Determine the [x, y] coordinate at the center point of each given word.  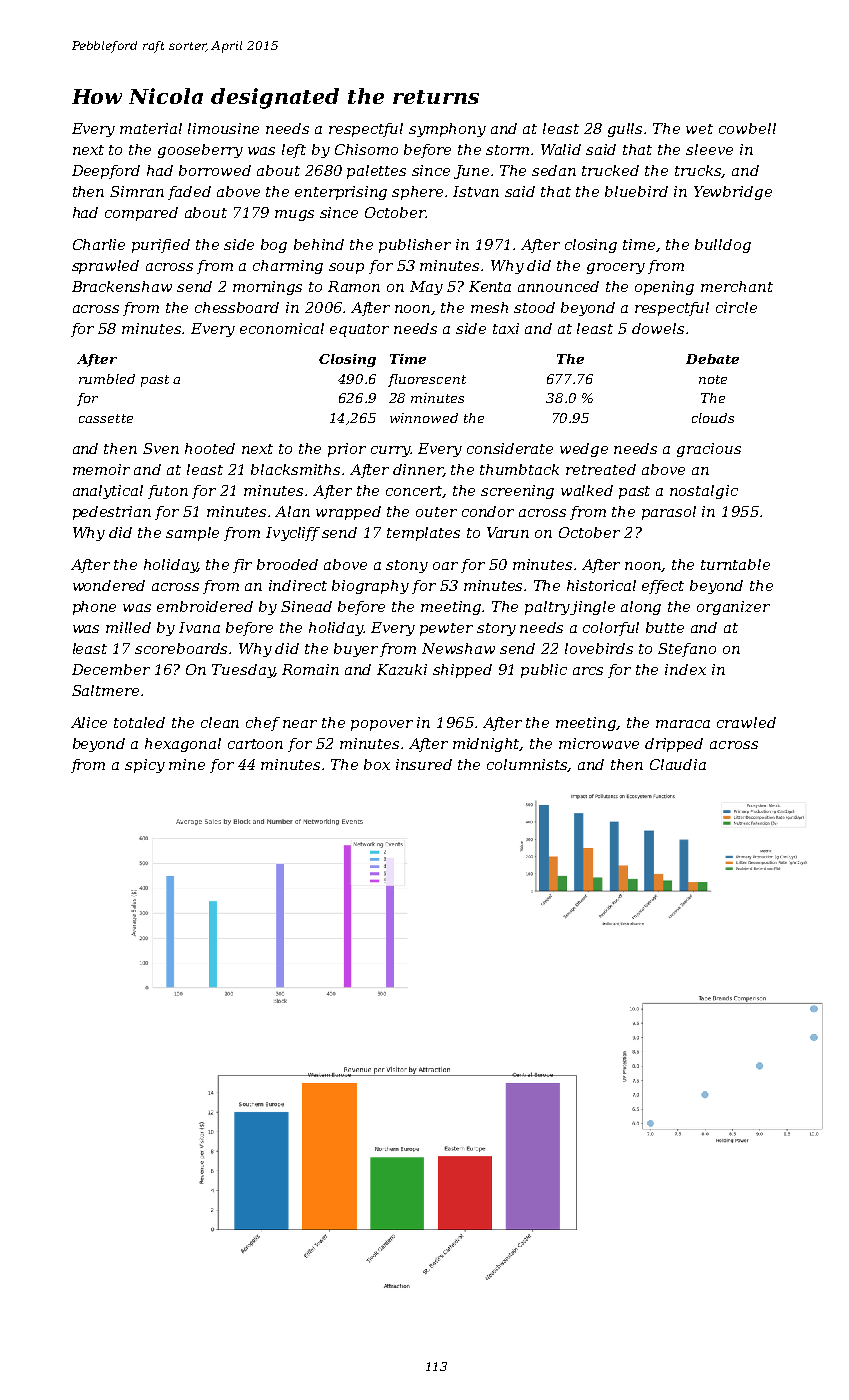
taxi [506, 328]
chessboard [237, 307]
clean [220, 722]
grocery [616, 268]
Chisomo [366, 149]
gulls [625, 130]
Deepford [106, 172]
